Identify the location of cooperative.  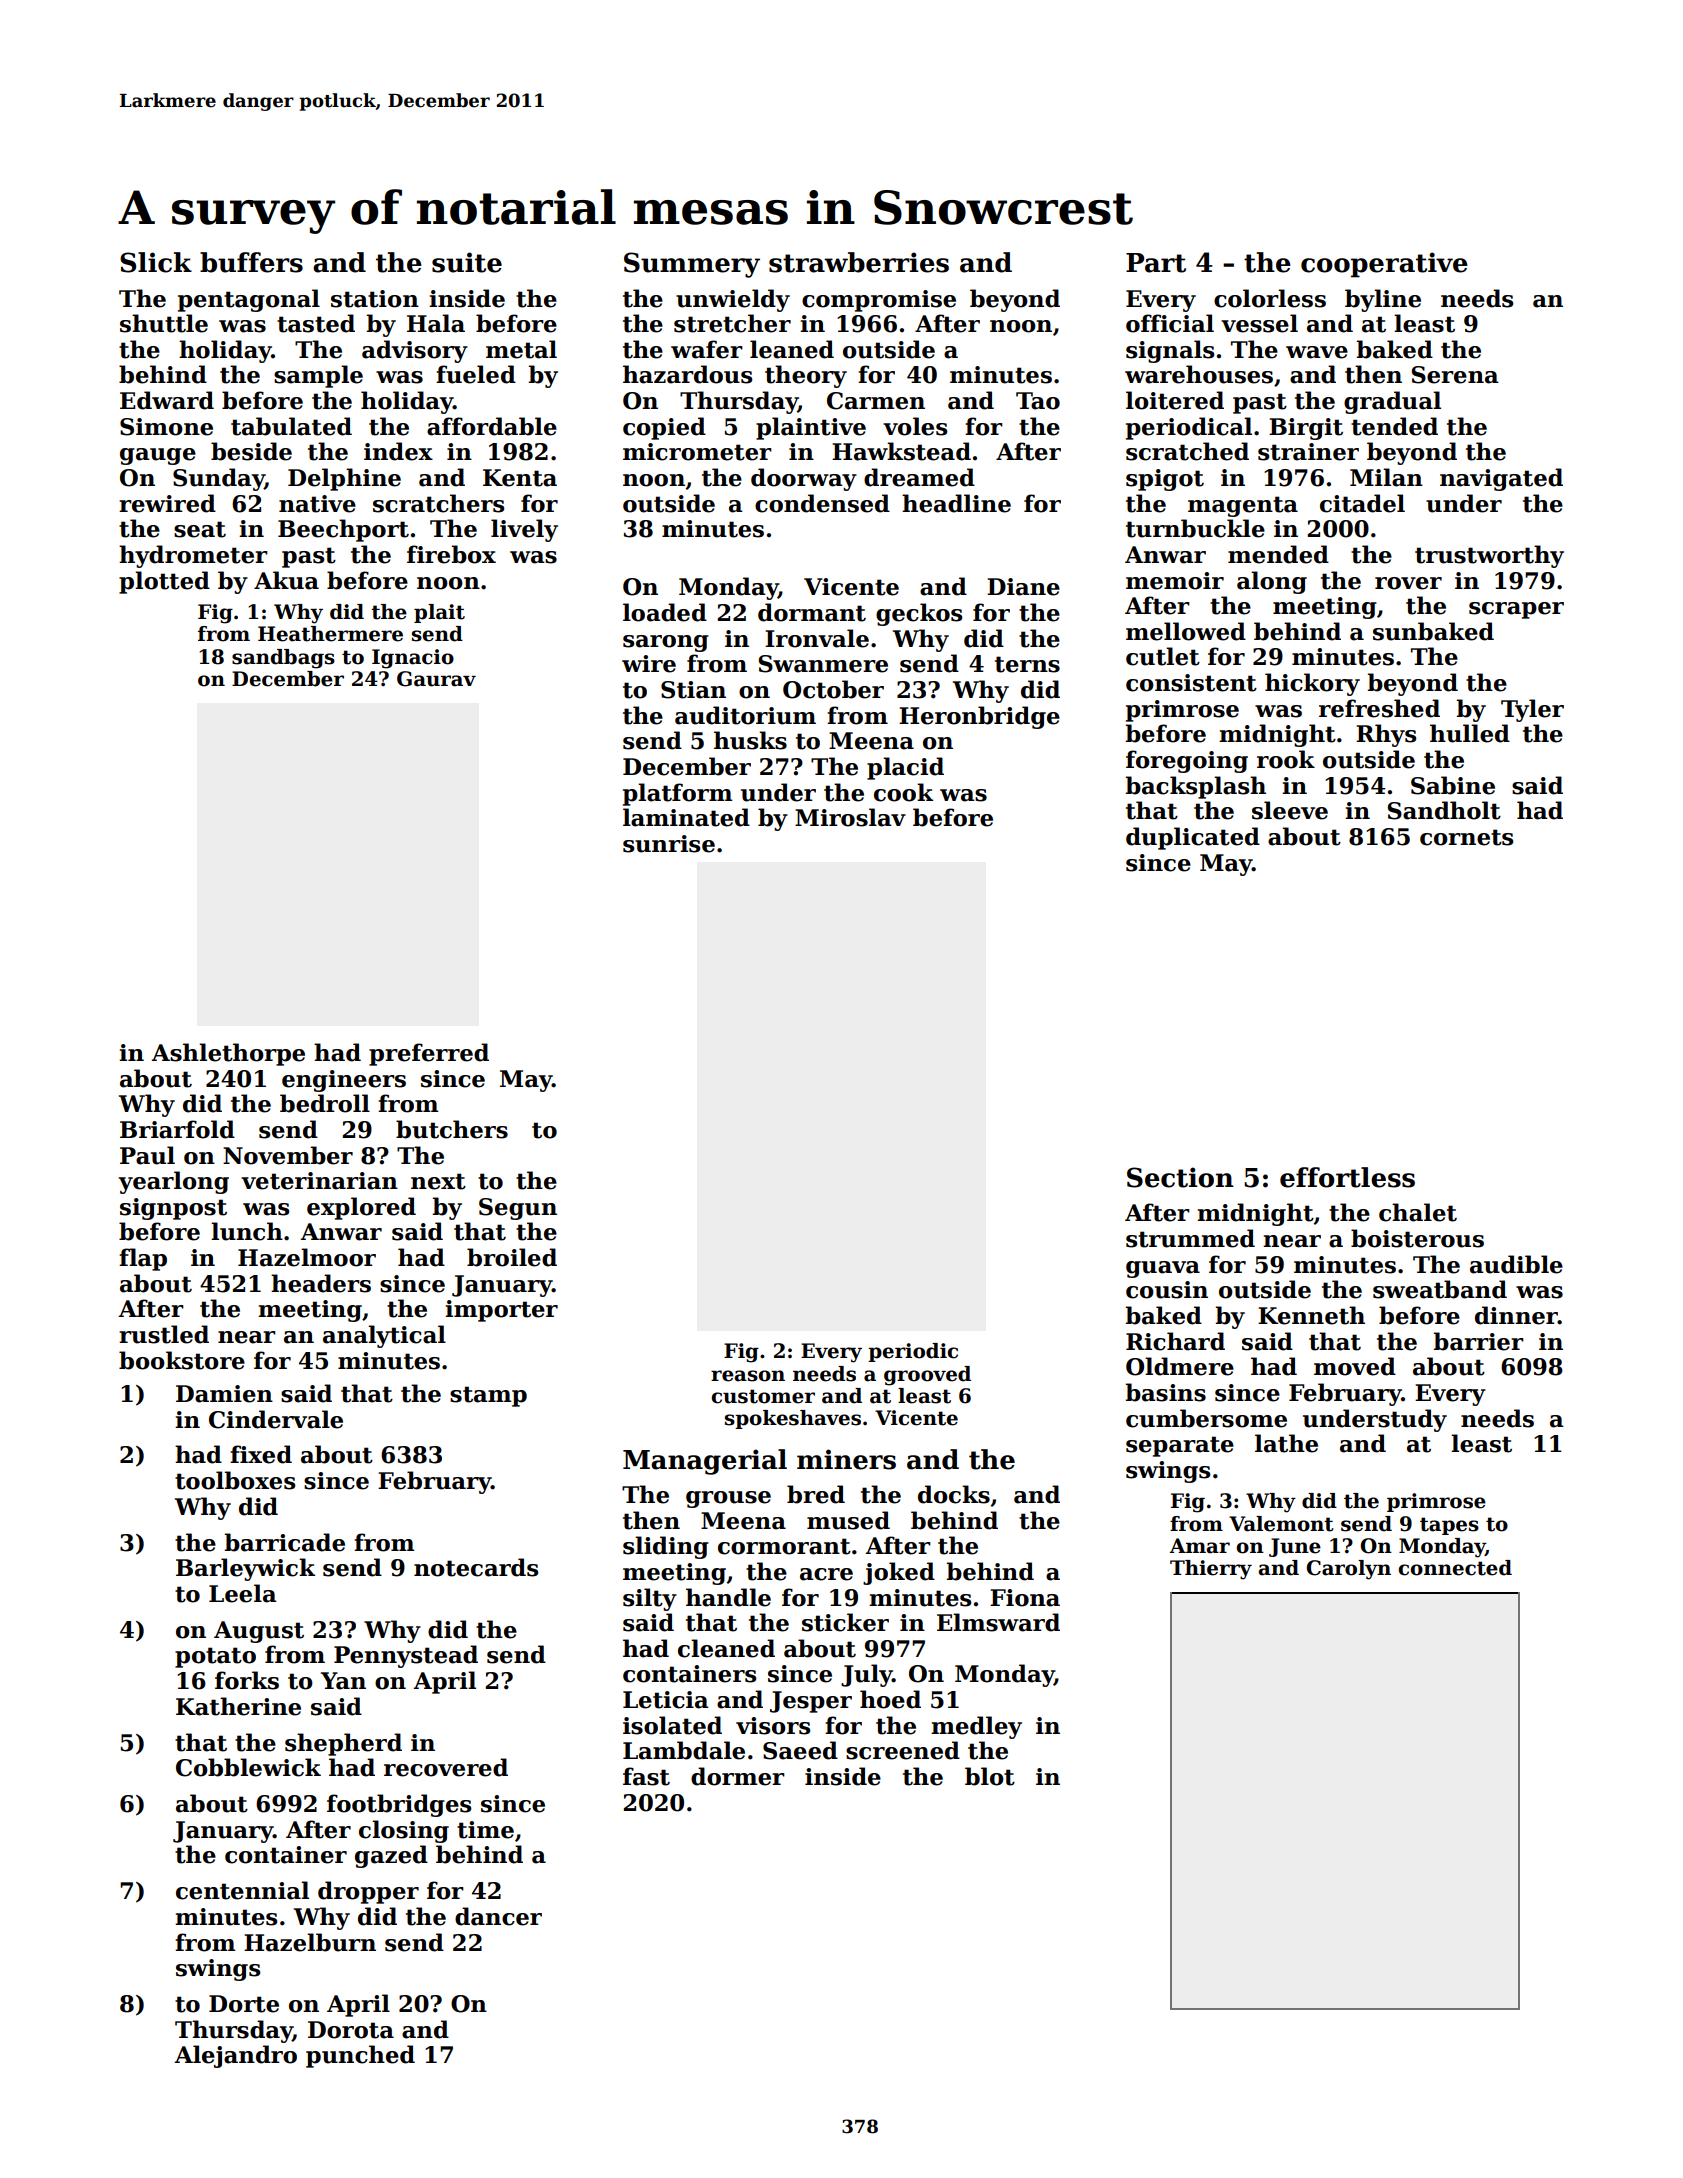
(1384, 265).
